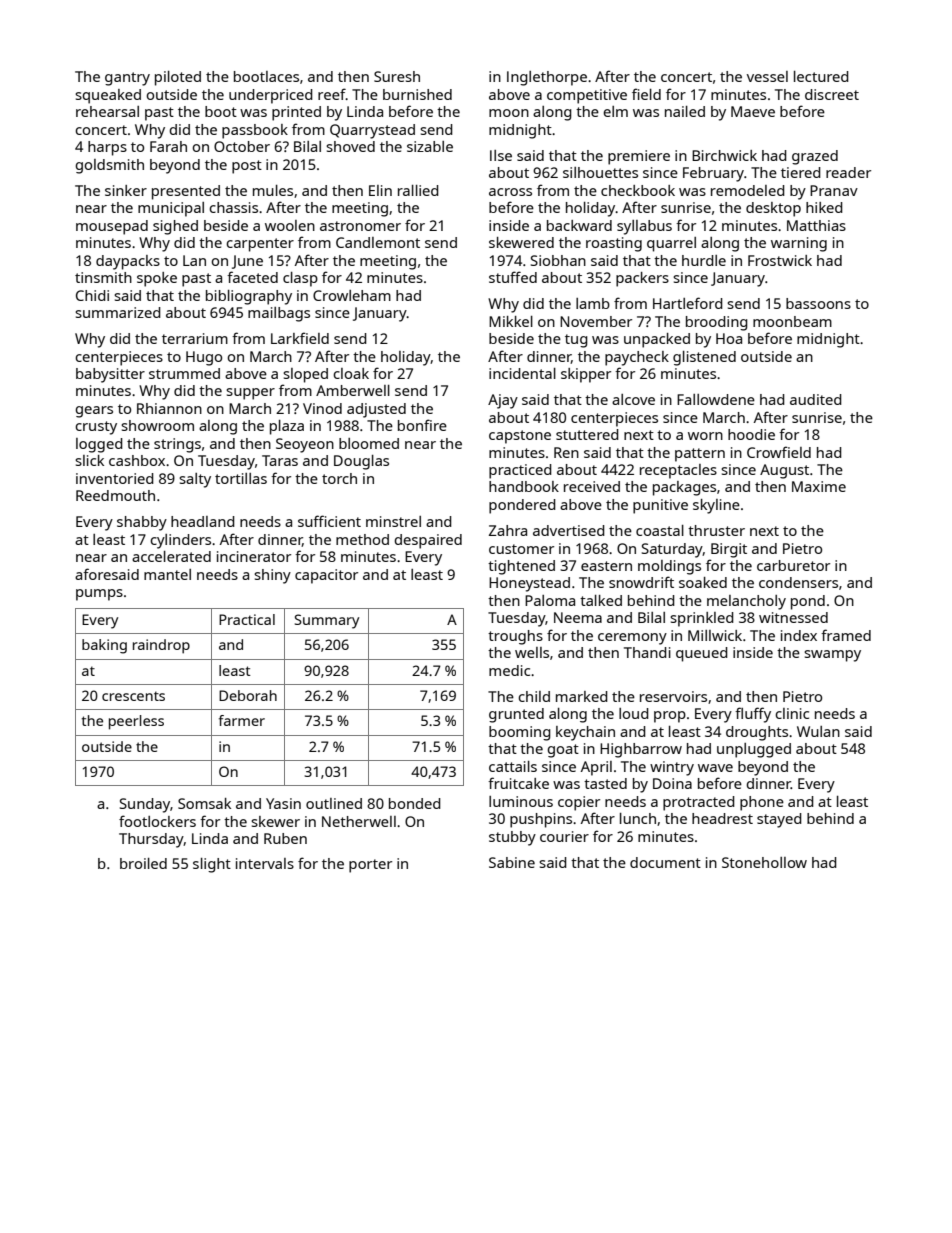 Image resolution: width=952 pixels, height=1233 pixels. Describe the element at coordinates (247, 262) in the page. I see `June` at that location.
